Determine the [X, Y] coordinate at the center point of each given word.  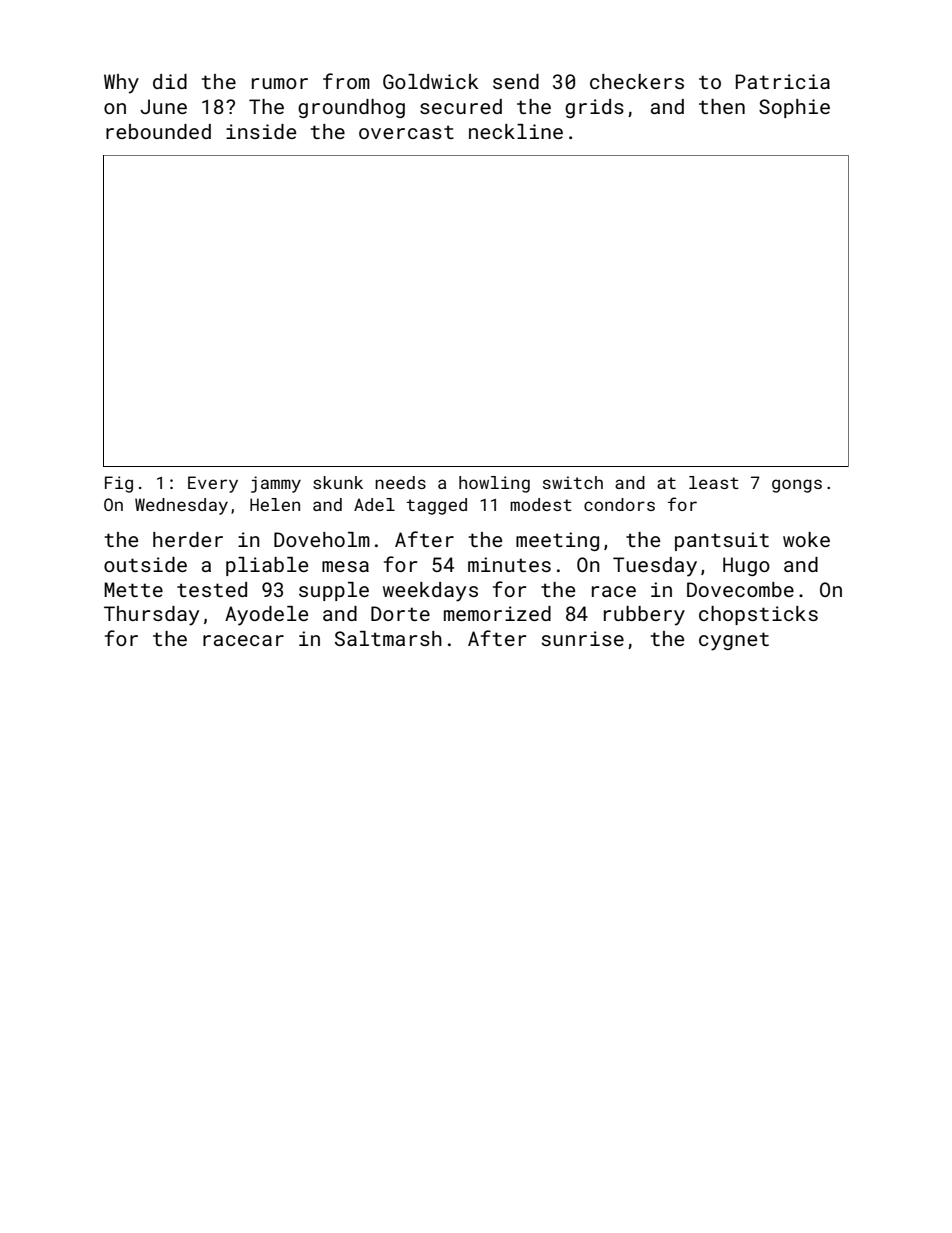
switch [573, 482]
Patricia [783, 81]
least [714, 482]
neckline [516, 131]
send [516, 81]
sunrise [583, 638]
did [170, 81]
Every [213, 484]
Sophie [794, 108]
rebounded [158, 131]
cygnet [734, 641]
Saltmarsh [388, 638]
